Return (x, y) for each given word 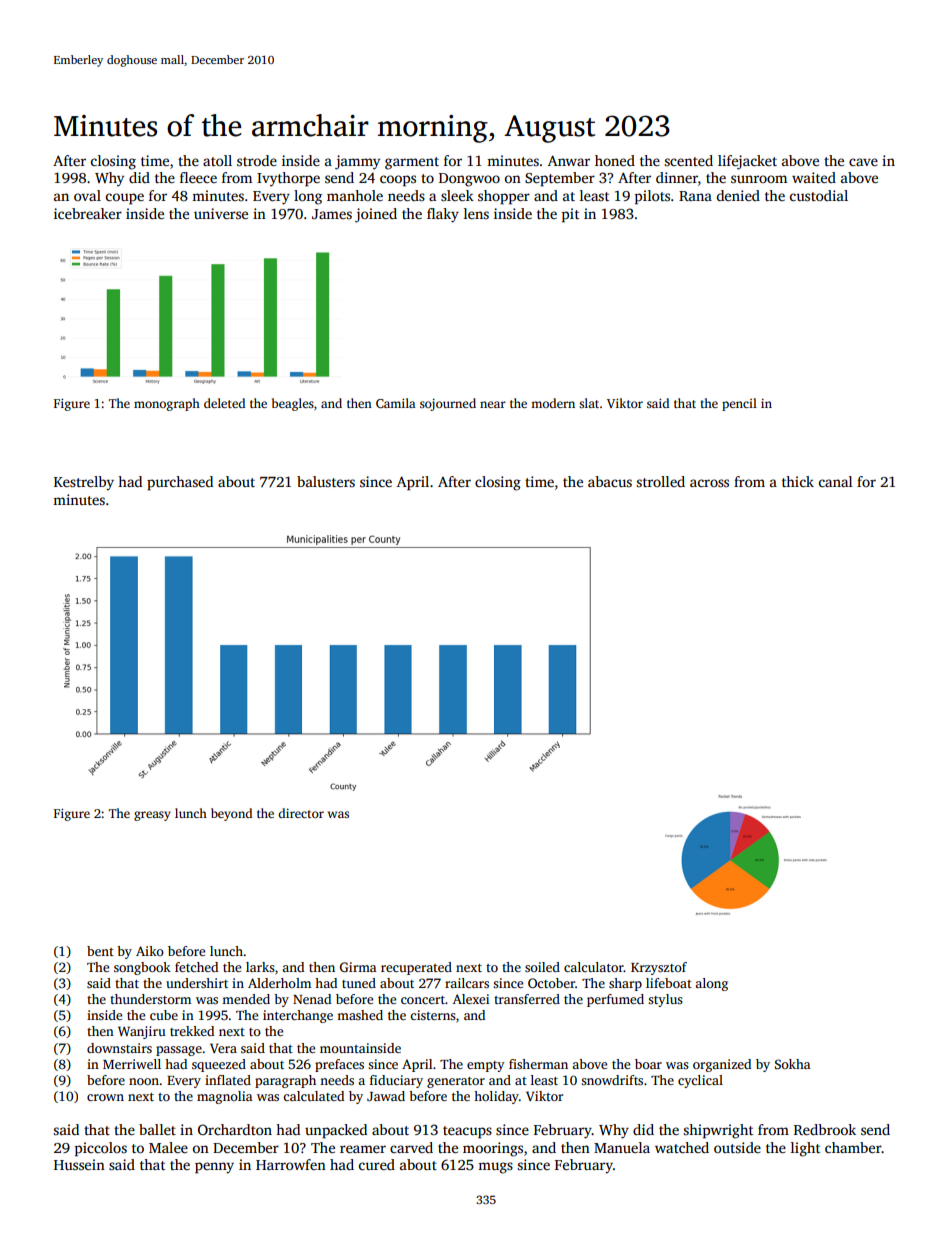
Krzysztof (659, 968)
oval (87, 195)
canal (835, 481)
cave (863, 162)
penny (214, 1168)
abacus (610, 481)
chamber (853, 1147)
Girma (358, 967)
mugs (495, 1168)
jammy (357, 162)
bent (100, 951)
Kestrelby (84, 483)
